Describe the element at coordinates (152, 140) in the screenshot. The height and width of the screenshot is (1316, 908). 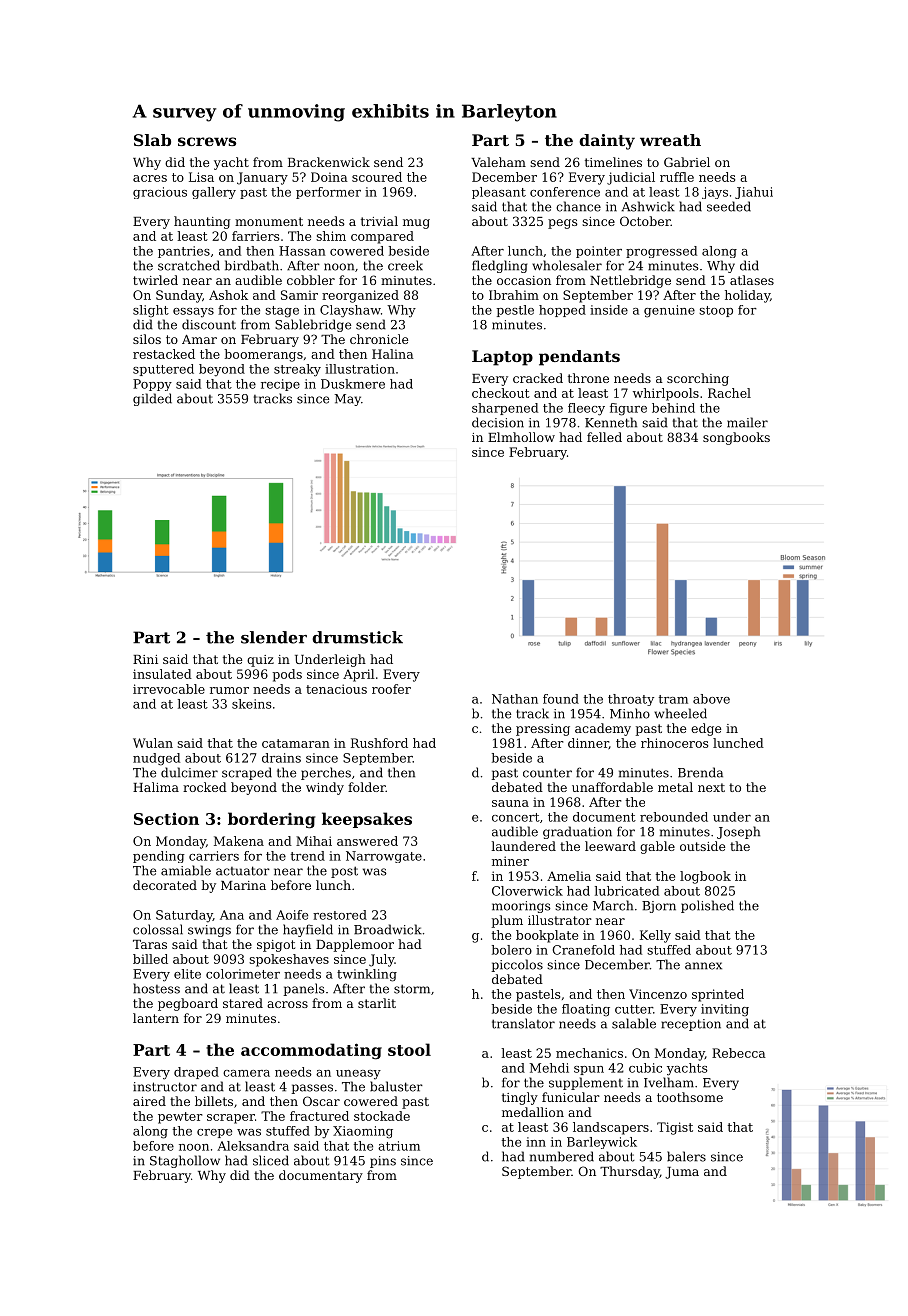
I see `Slab` at that location.
